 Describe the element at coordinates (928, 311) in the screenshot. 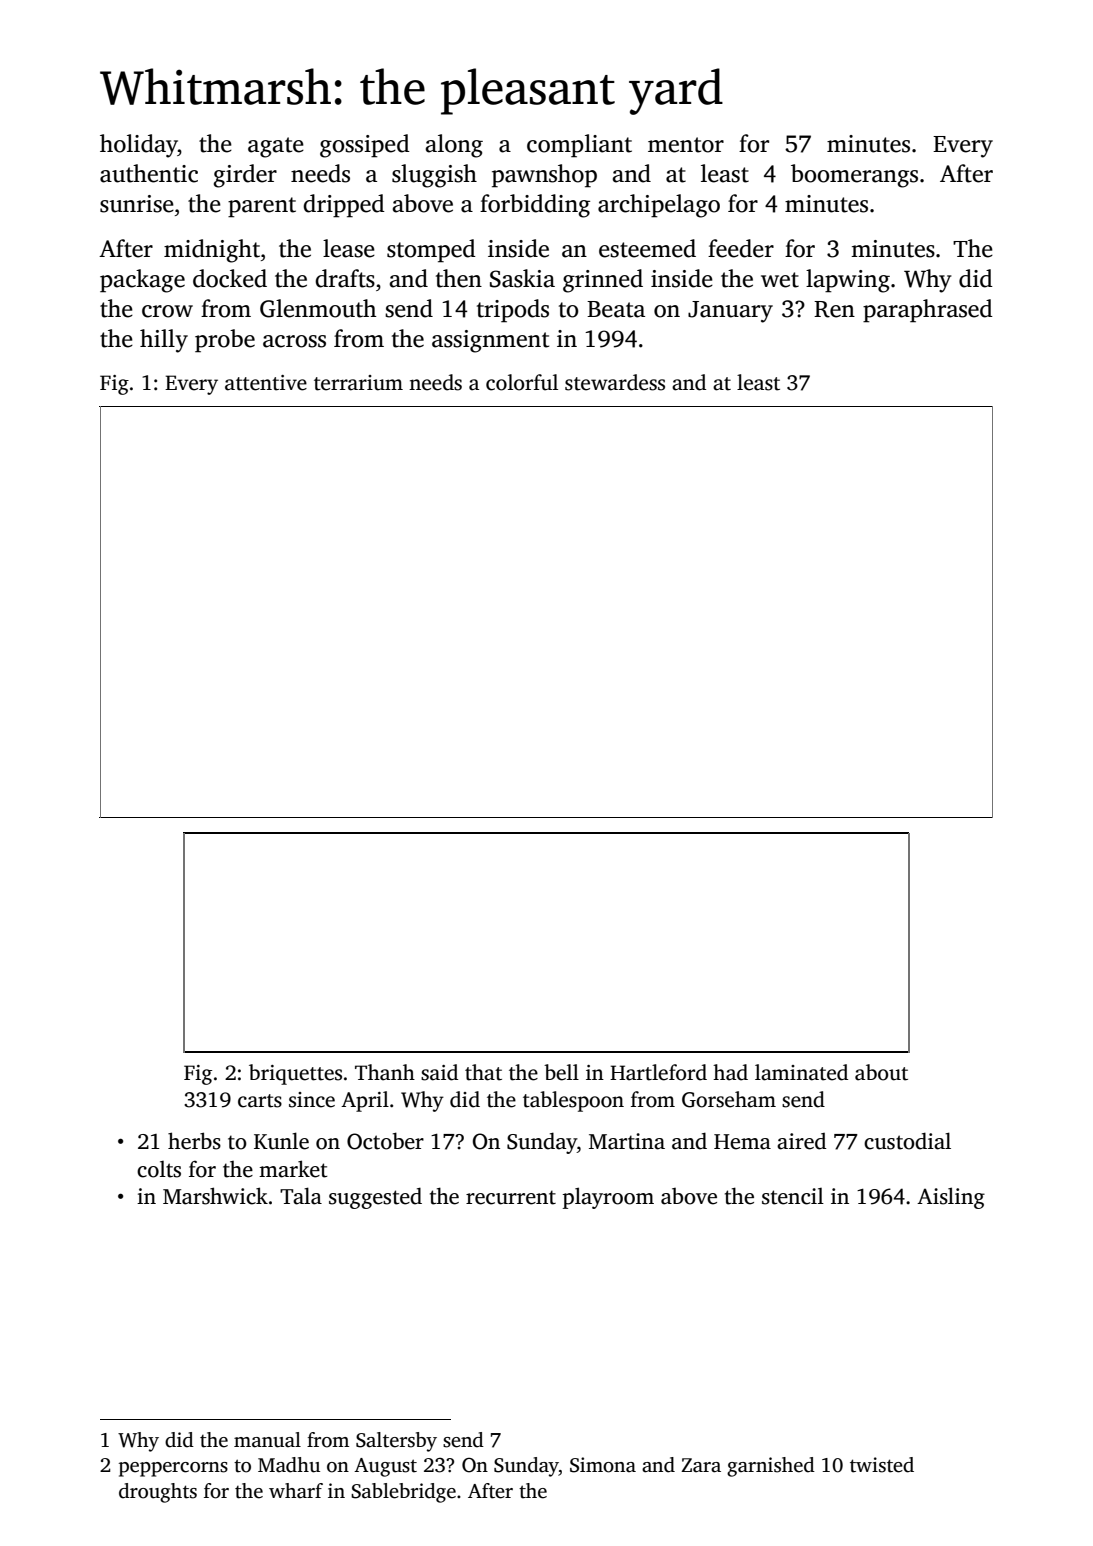

I see `paraphrased` at that location.
